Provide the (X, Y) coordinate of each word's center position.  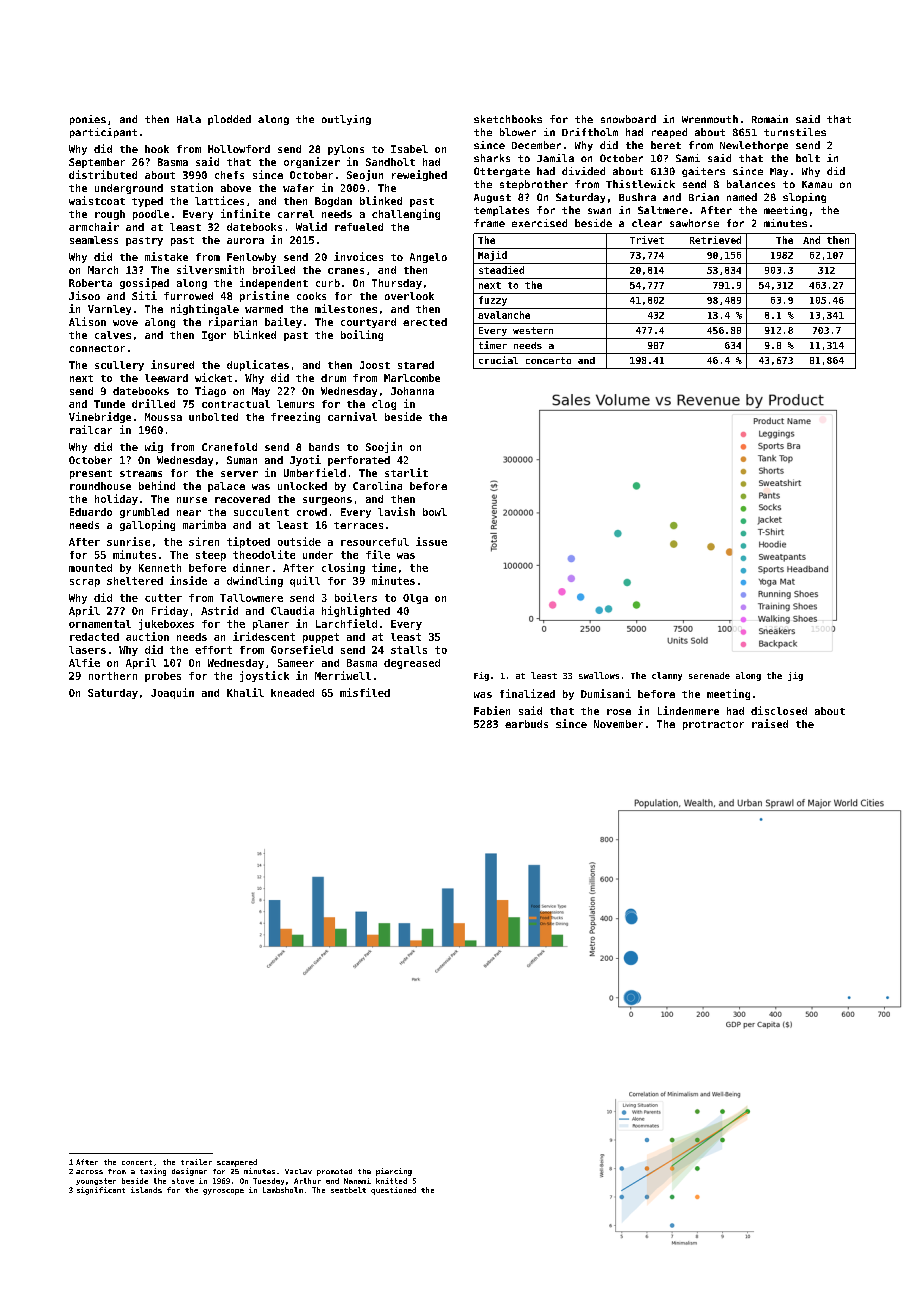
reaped (669, 133)
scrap (85, 583)
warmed (264, 309)
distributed (103, 174)
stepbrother (534, 185)
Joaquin (172, 693)
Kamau (817, 184)
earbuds (526, 724)
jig (795, 676)
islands (146, 1190)
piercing (394, 1172)
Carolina (377, 485)
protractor (713, 725)
